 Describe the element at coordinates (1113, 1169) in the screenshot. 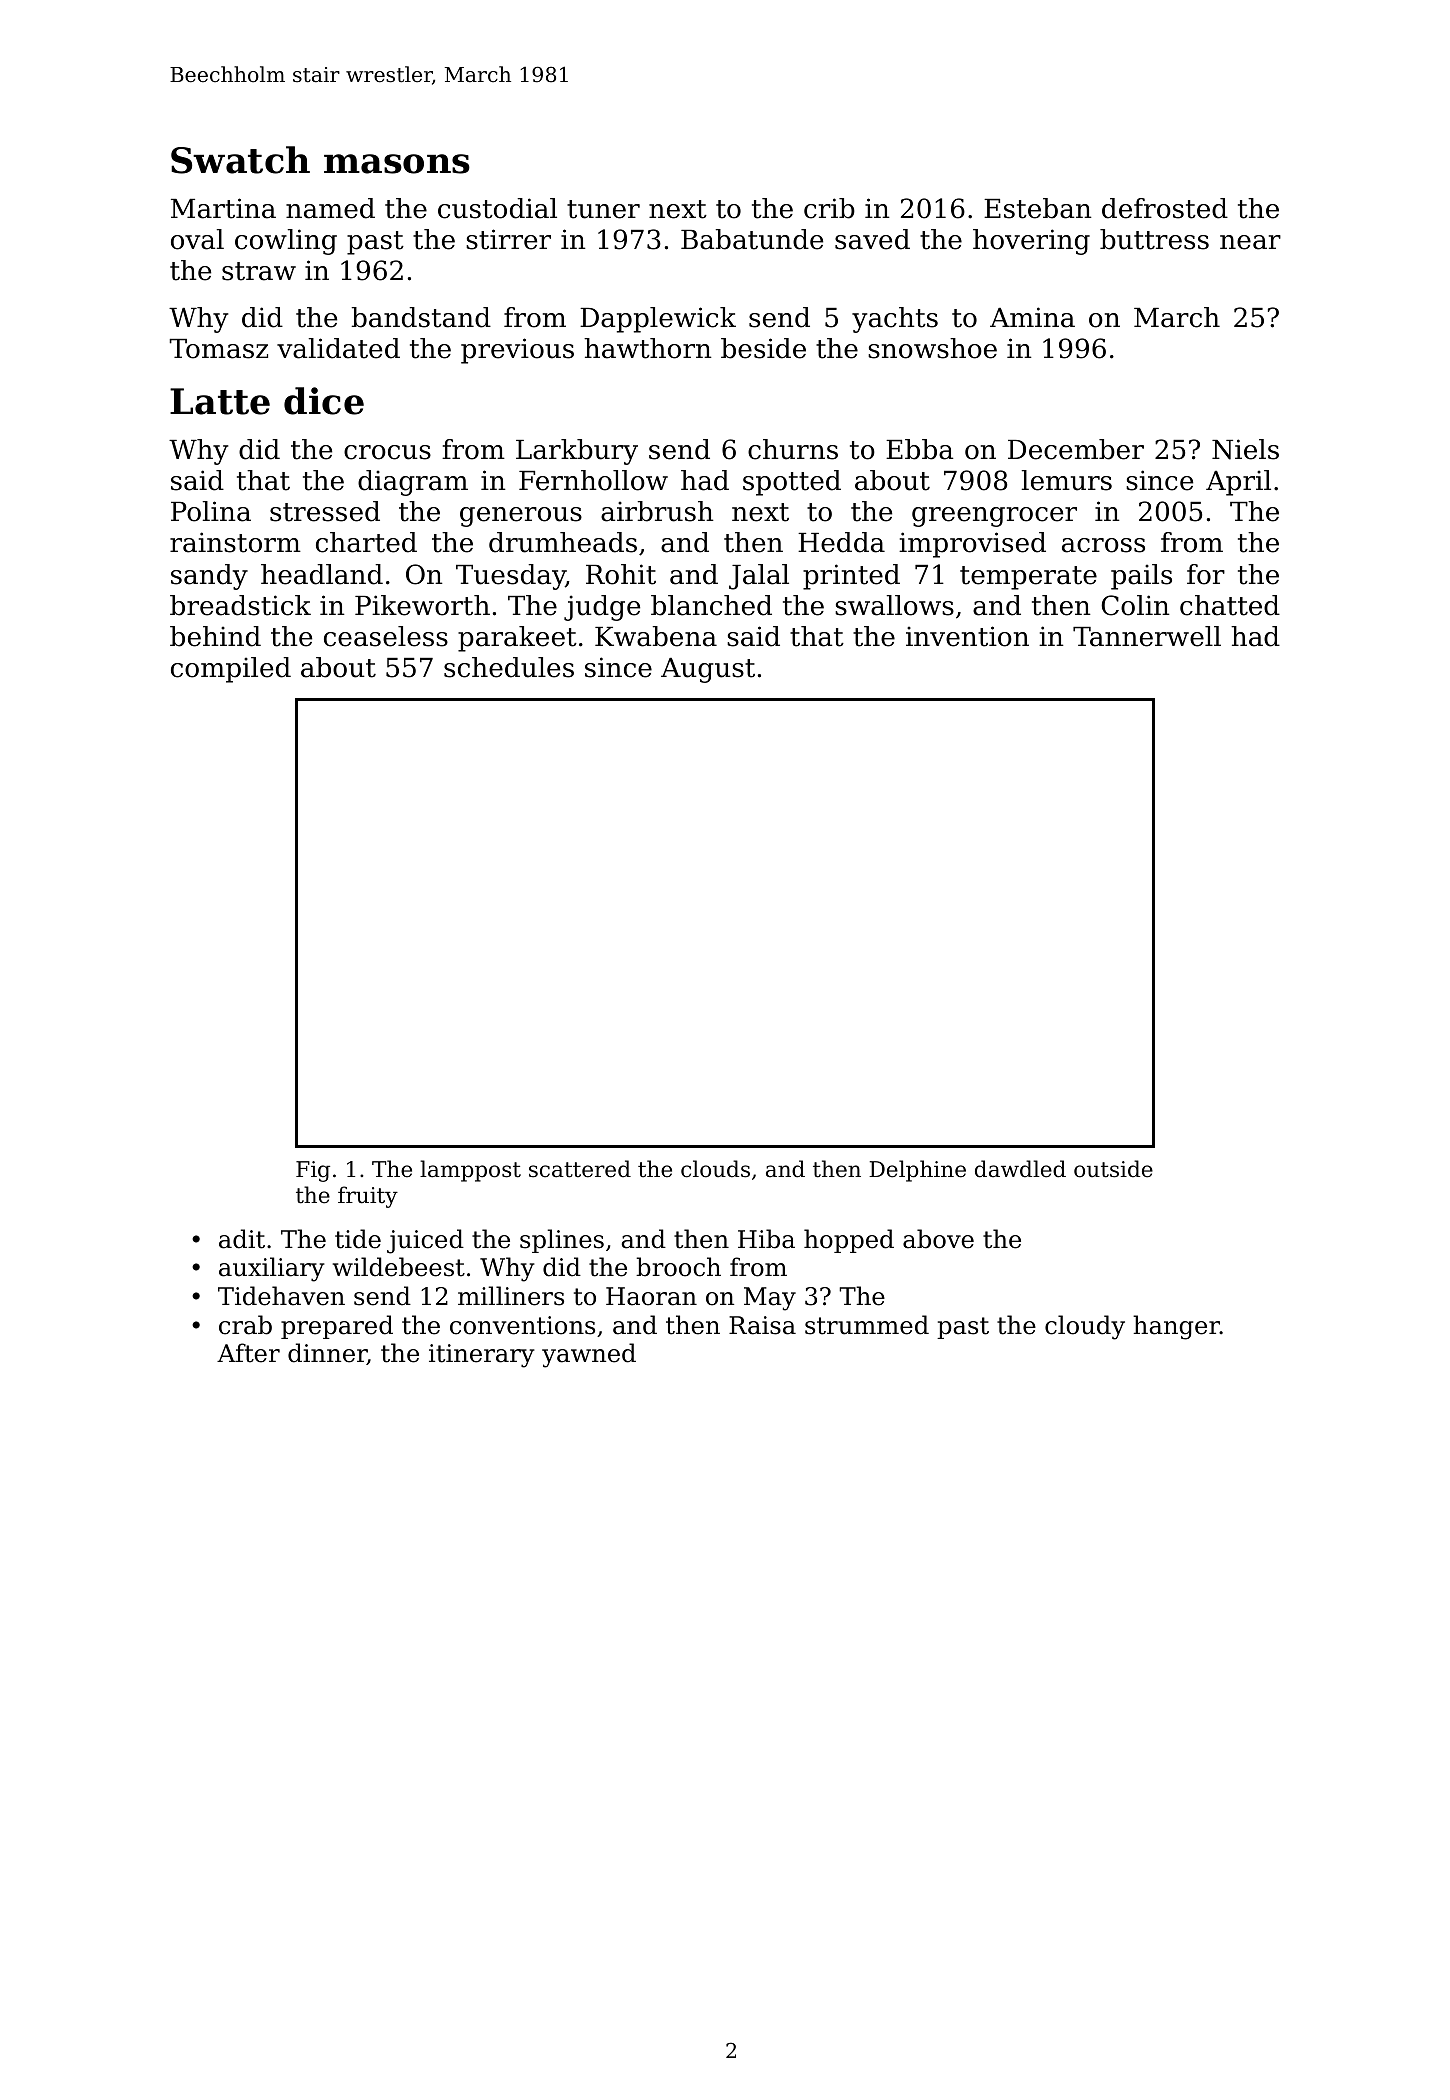

I see `outside` at that location.
